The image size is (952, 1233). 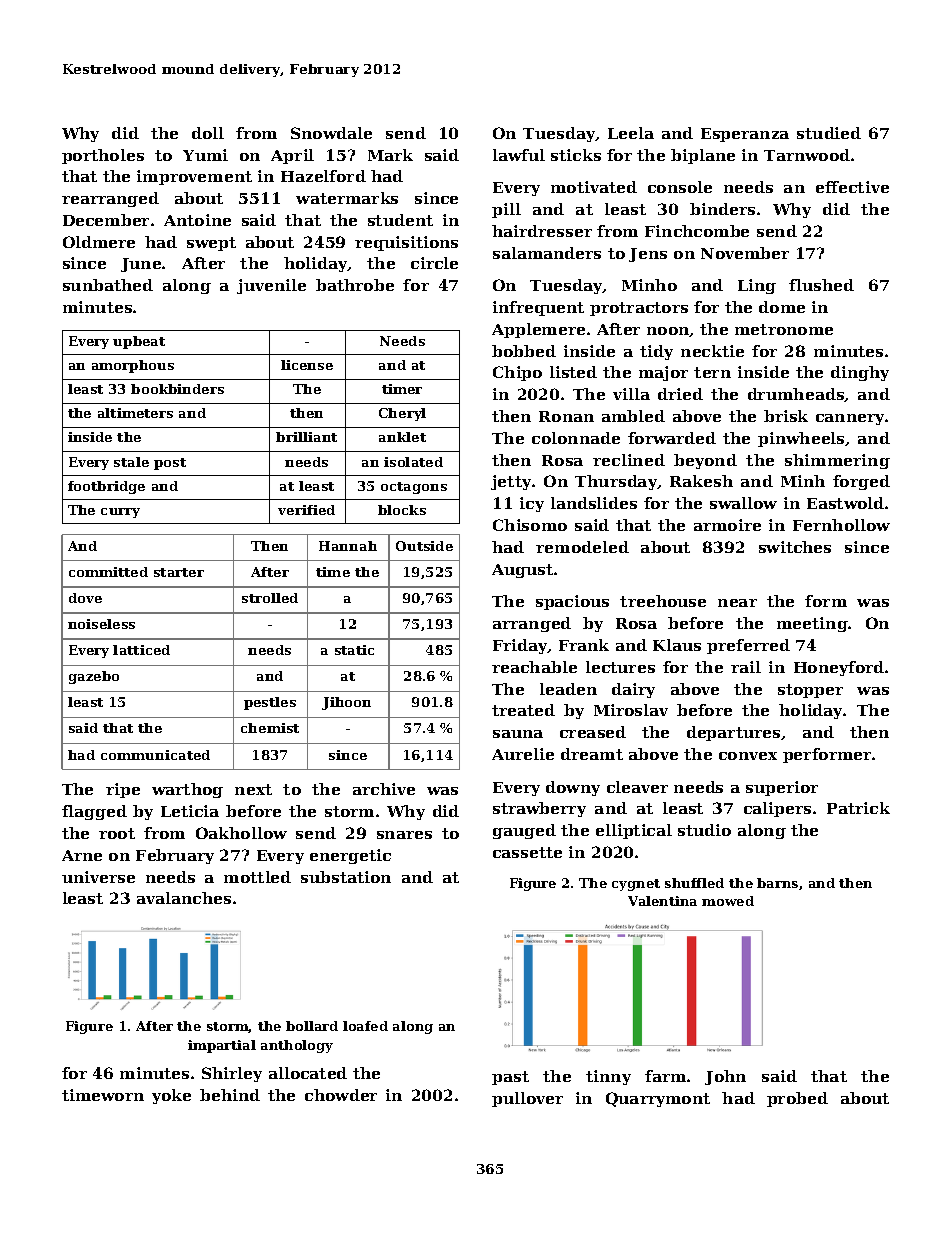 I want to click on Snowdale, so click(x=331, y=133).
